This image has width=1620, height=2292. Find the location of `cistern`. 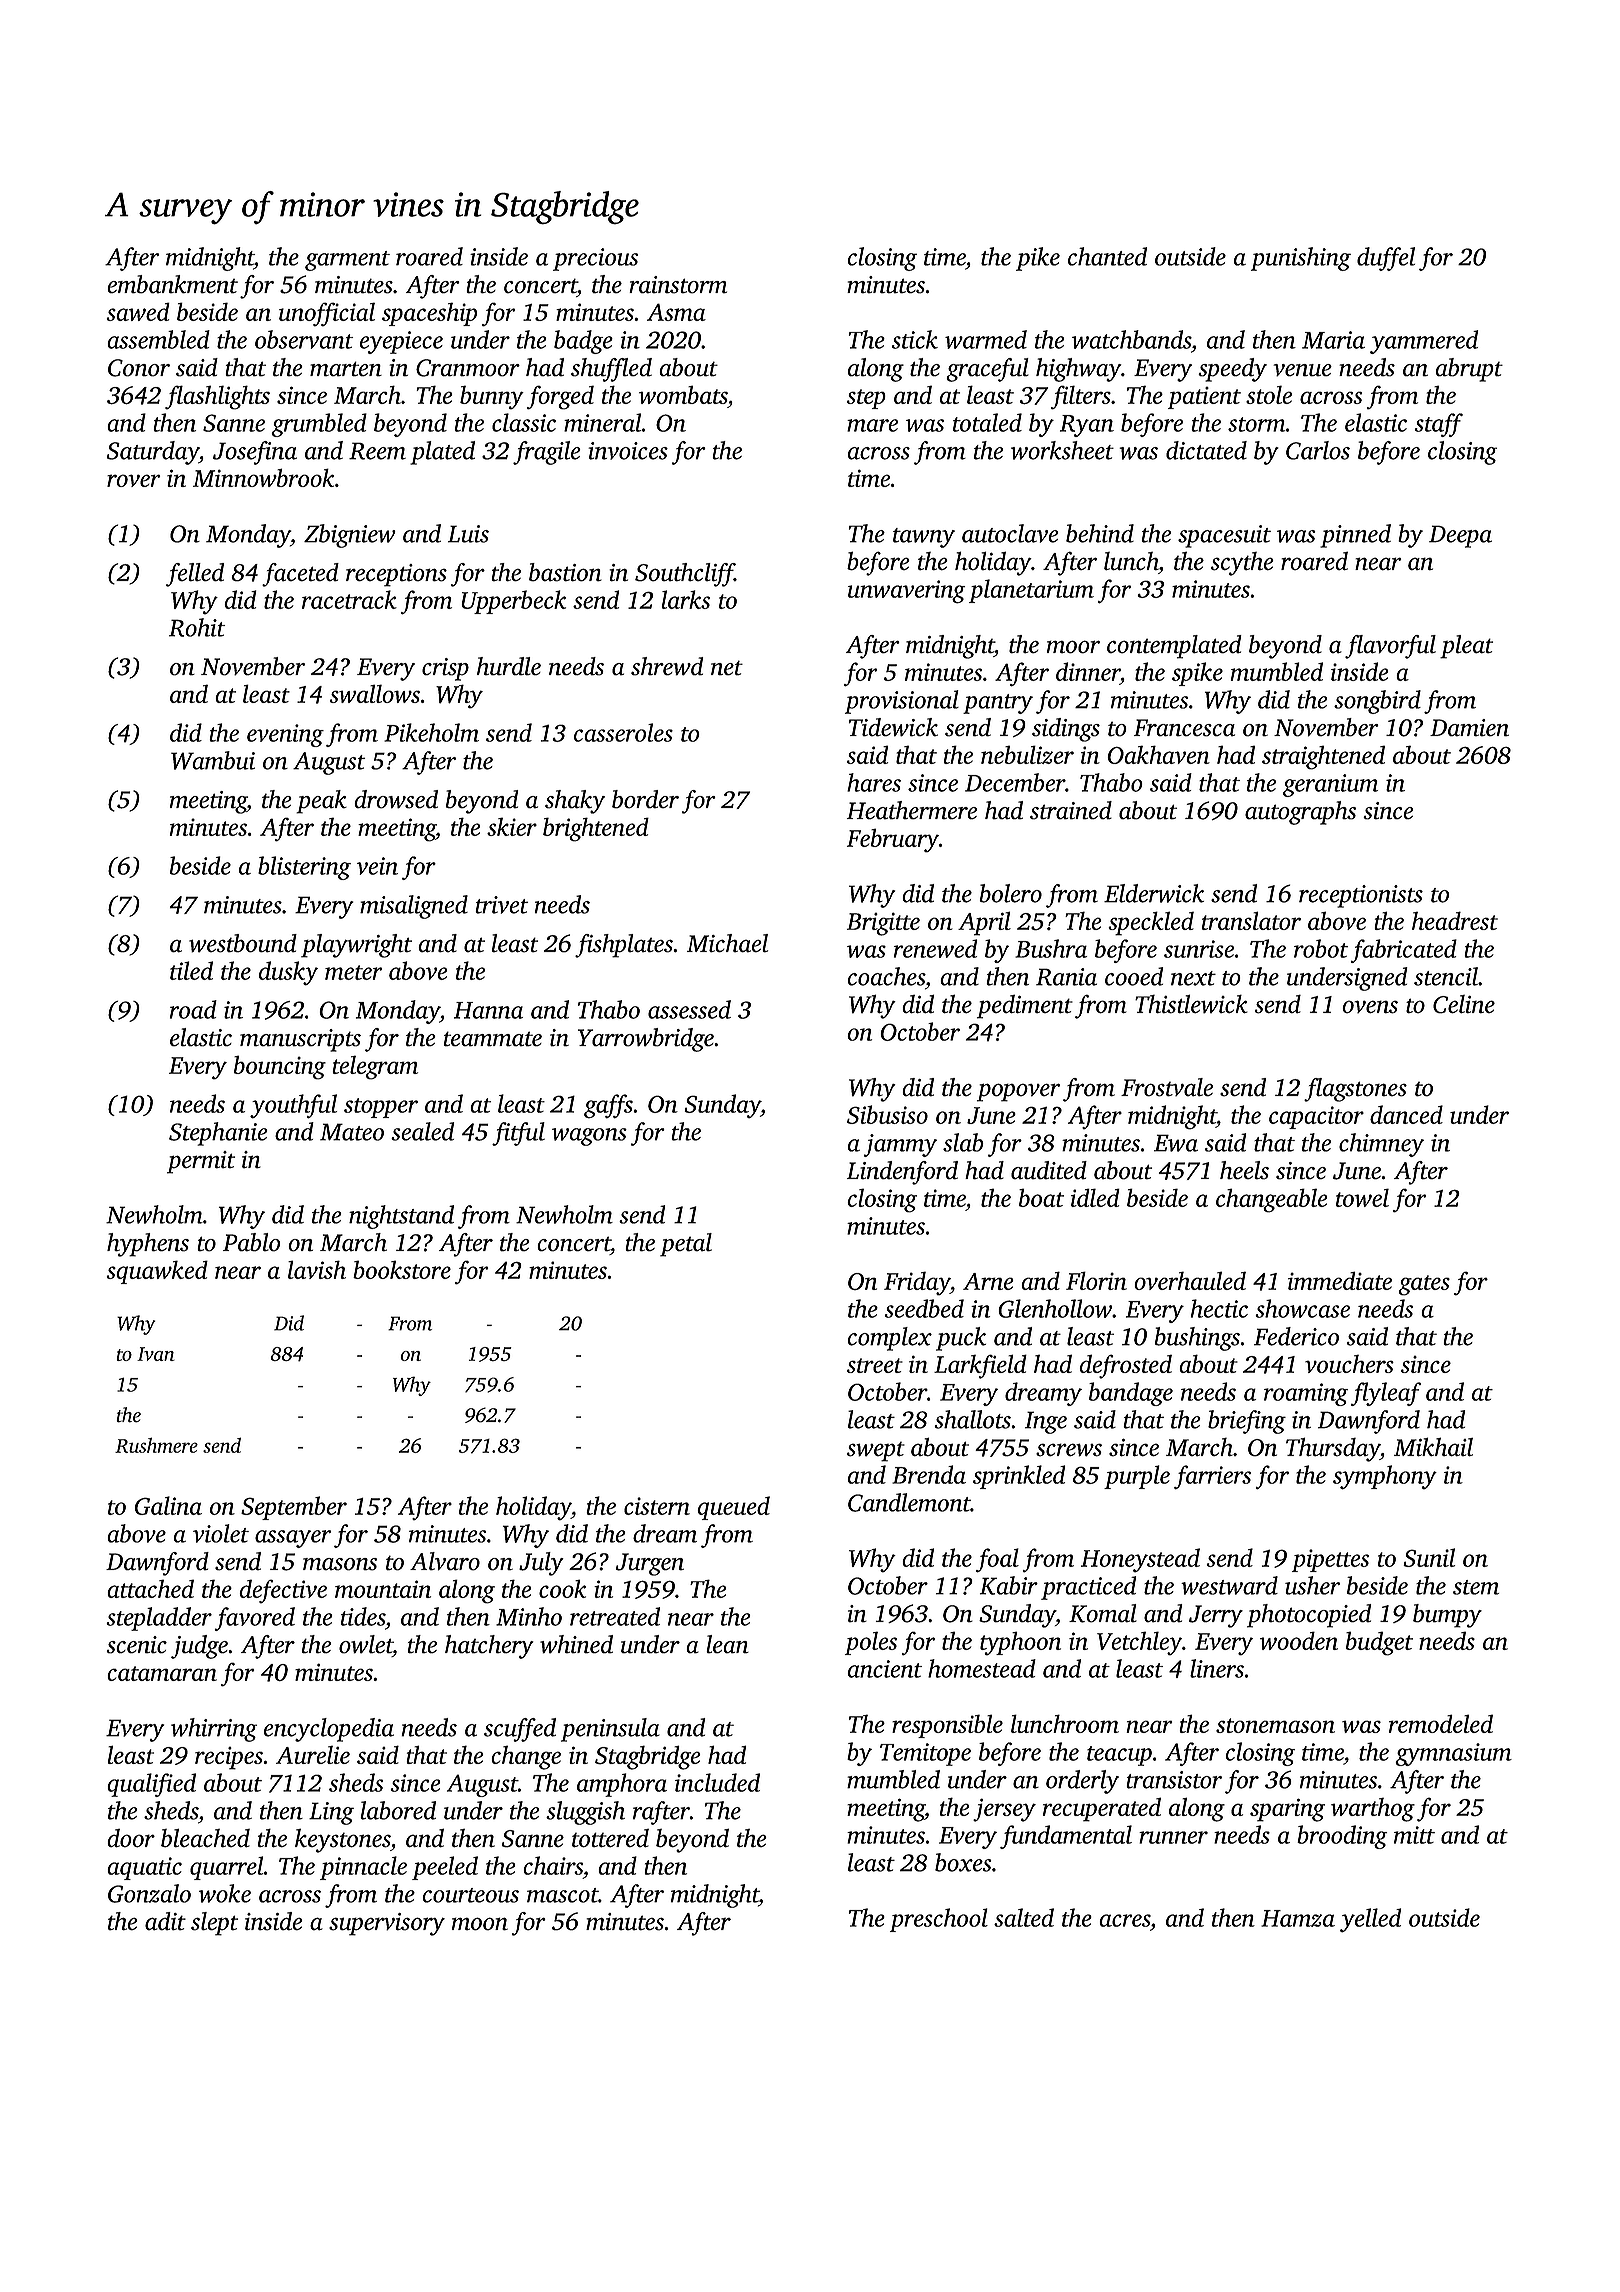

cistern is located at coordinates (657, 1506).
